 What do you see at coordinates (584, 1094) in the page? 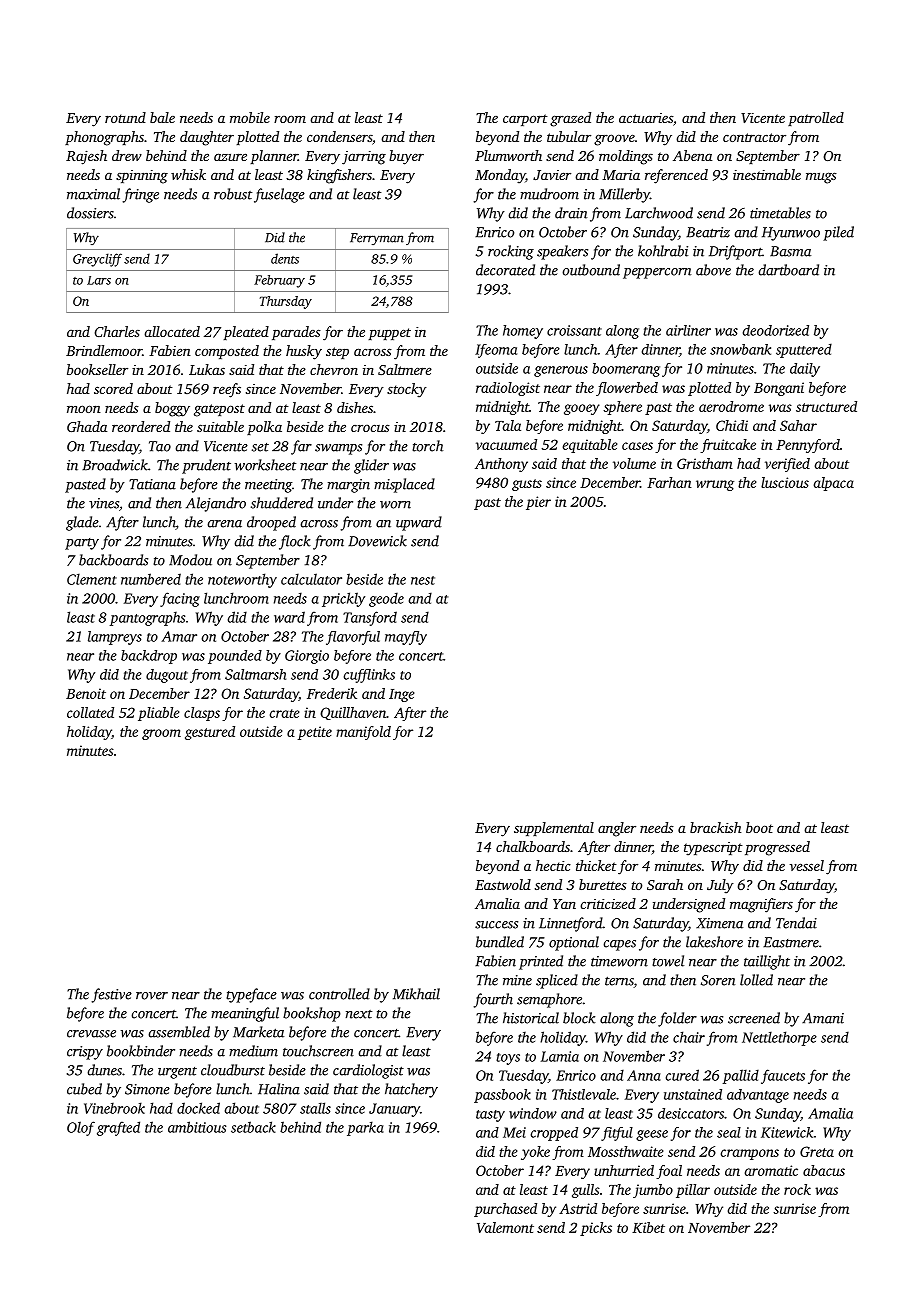
I see `Thistlevale` at bounding box center [584, 1094].
